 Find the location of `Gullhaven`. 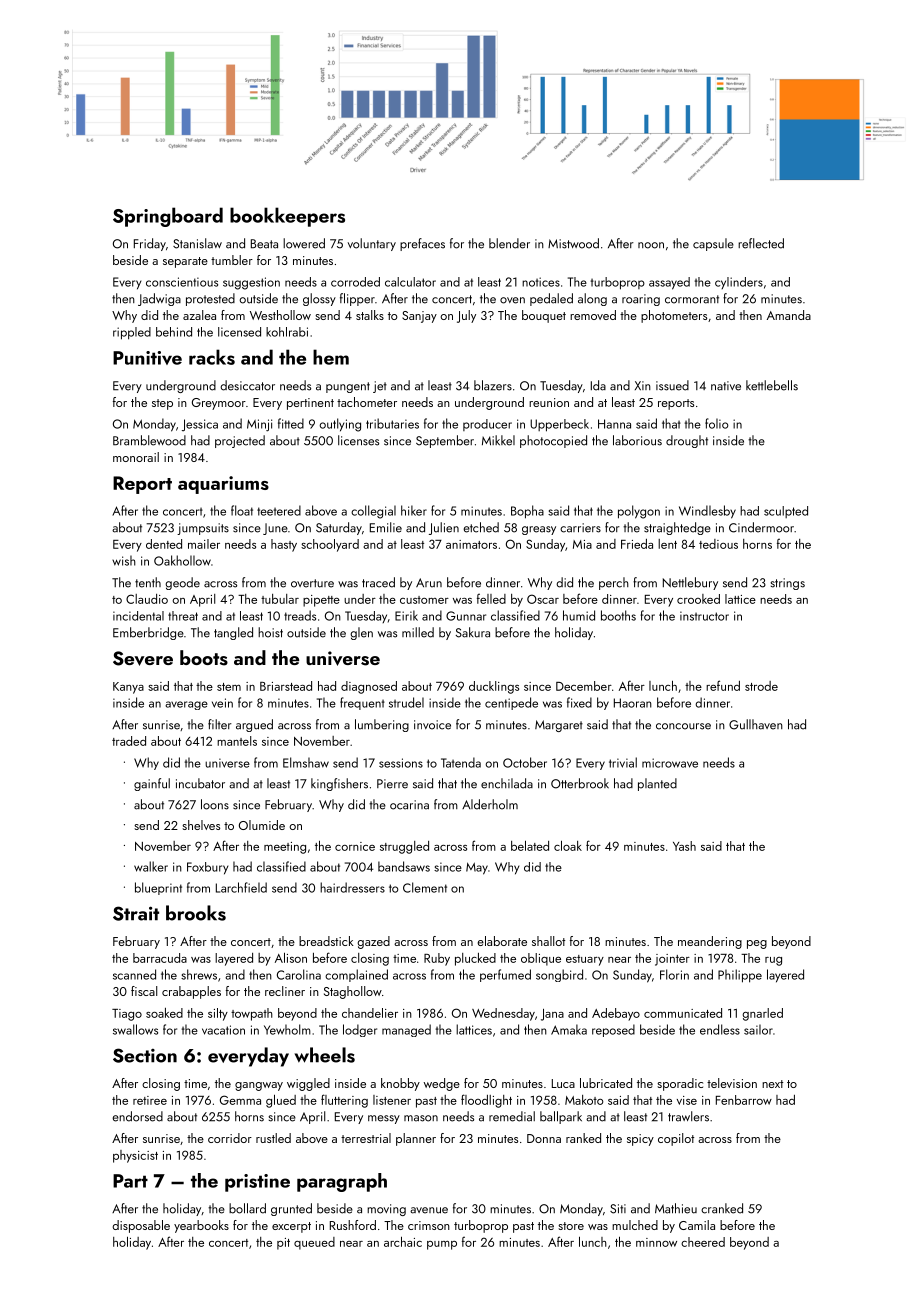

Gullhaven is located at coordinates (756, 724).
